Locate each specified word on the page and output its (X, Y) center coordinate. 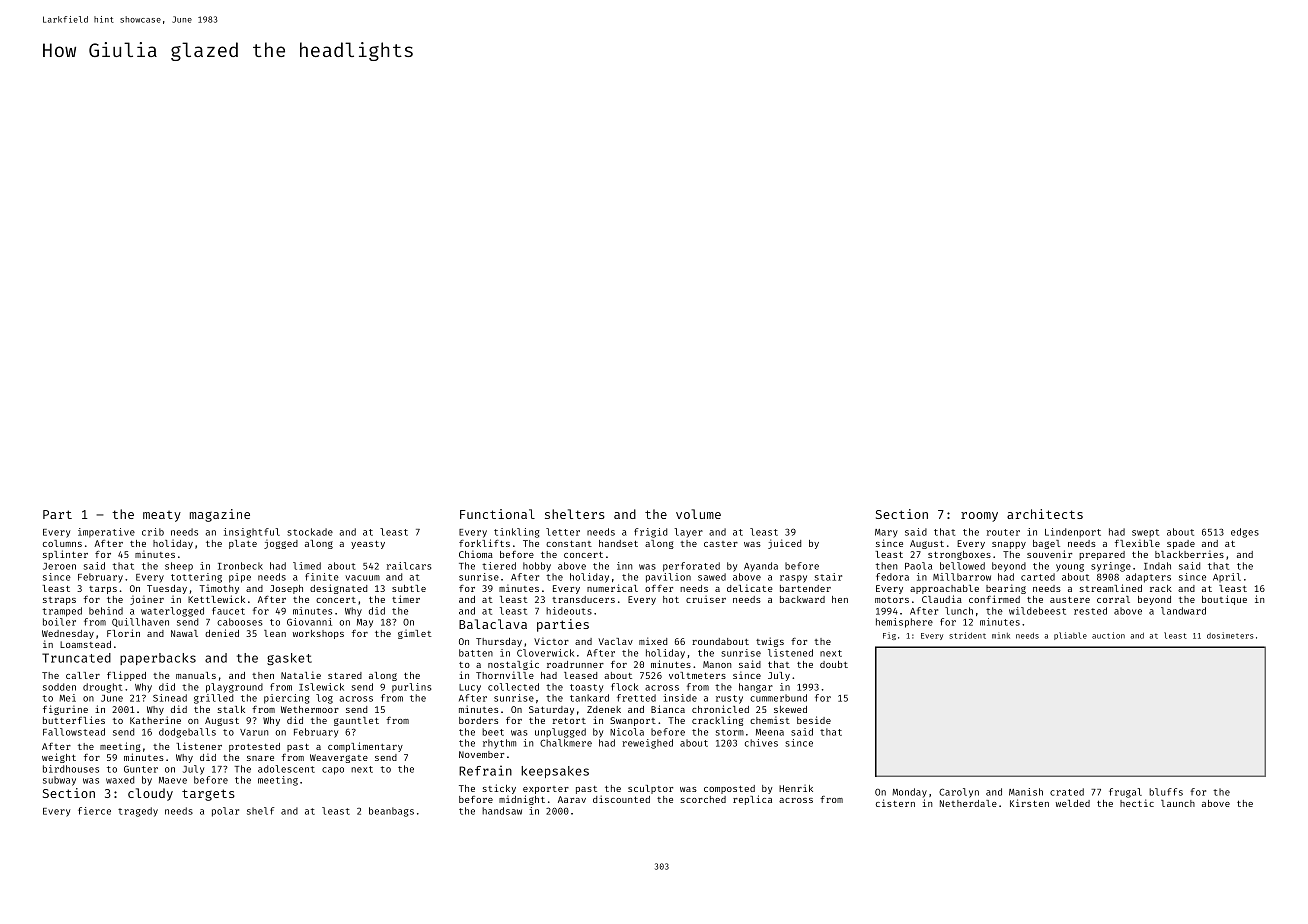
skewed (790, 709)
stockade (310, 532)
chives (761, 743)
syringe (1111, 567)
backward (802, 599)
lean (275, 633)
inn (624, 566)
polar (225, 812)
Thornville (505, 675)
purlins (412, 688)
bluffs (1166, 792)
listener (199, 746)
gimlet (415, 634)
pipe (240, 578)
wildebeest (1037, 611)
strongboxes (959, 555)
